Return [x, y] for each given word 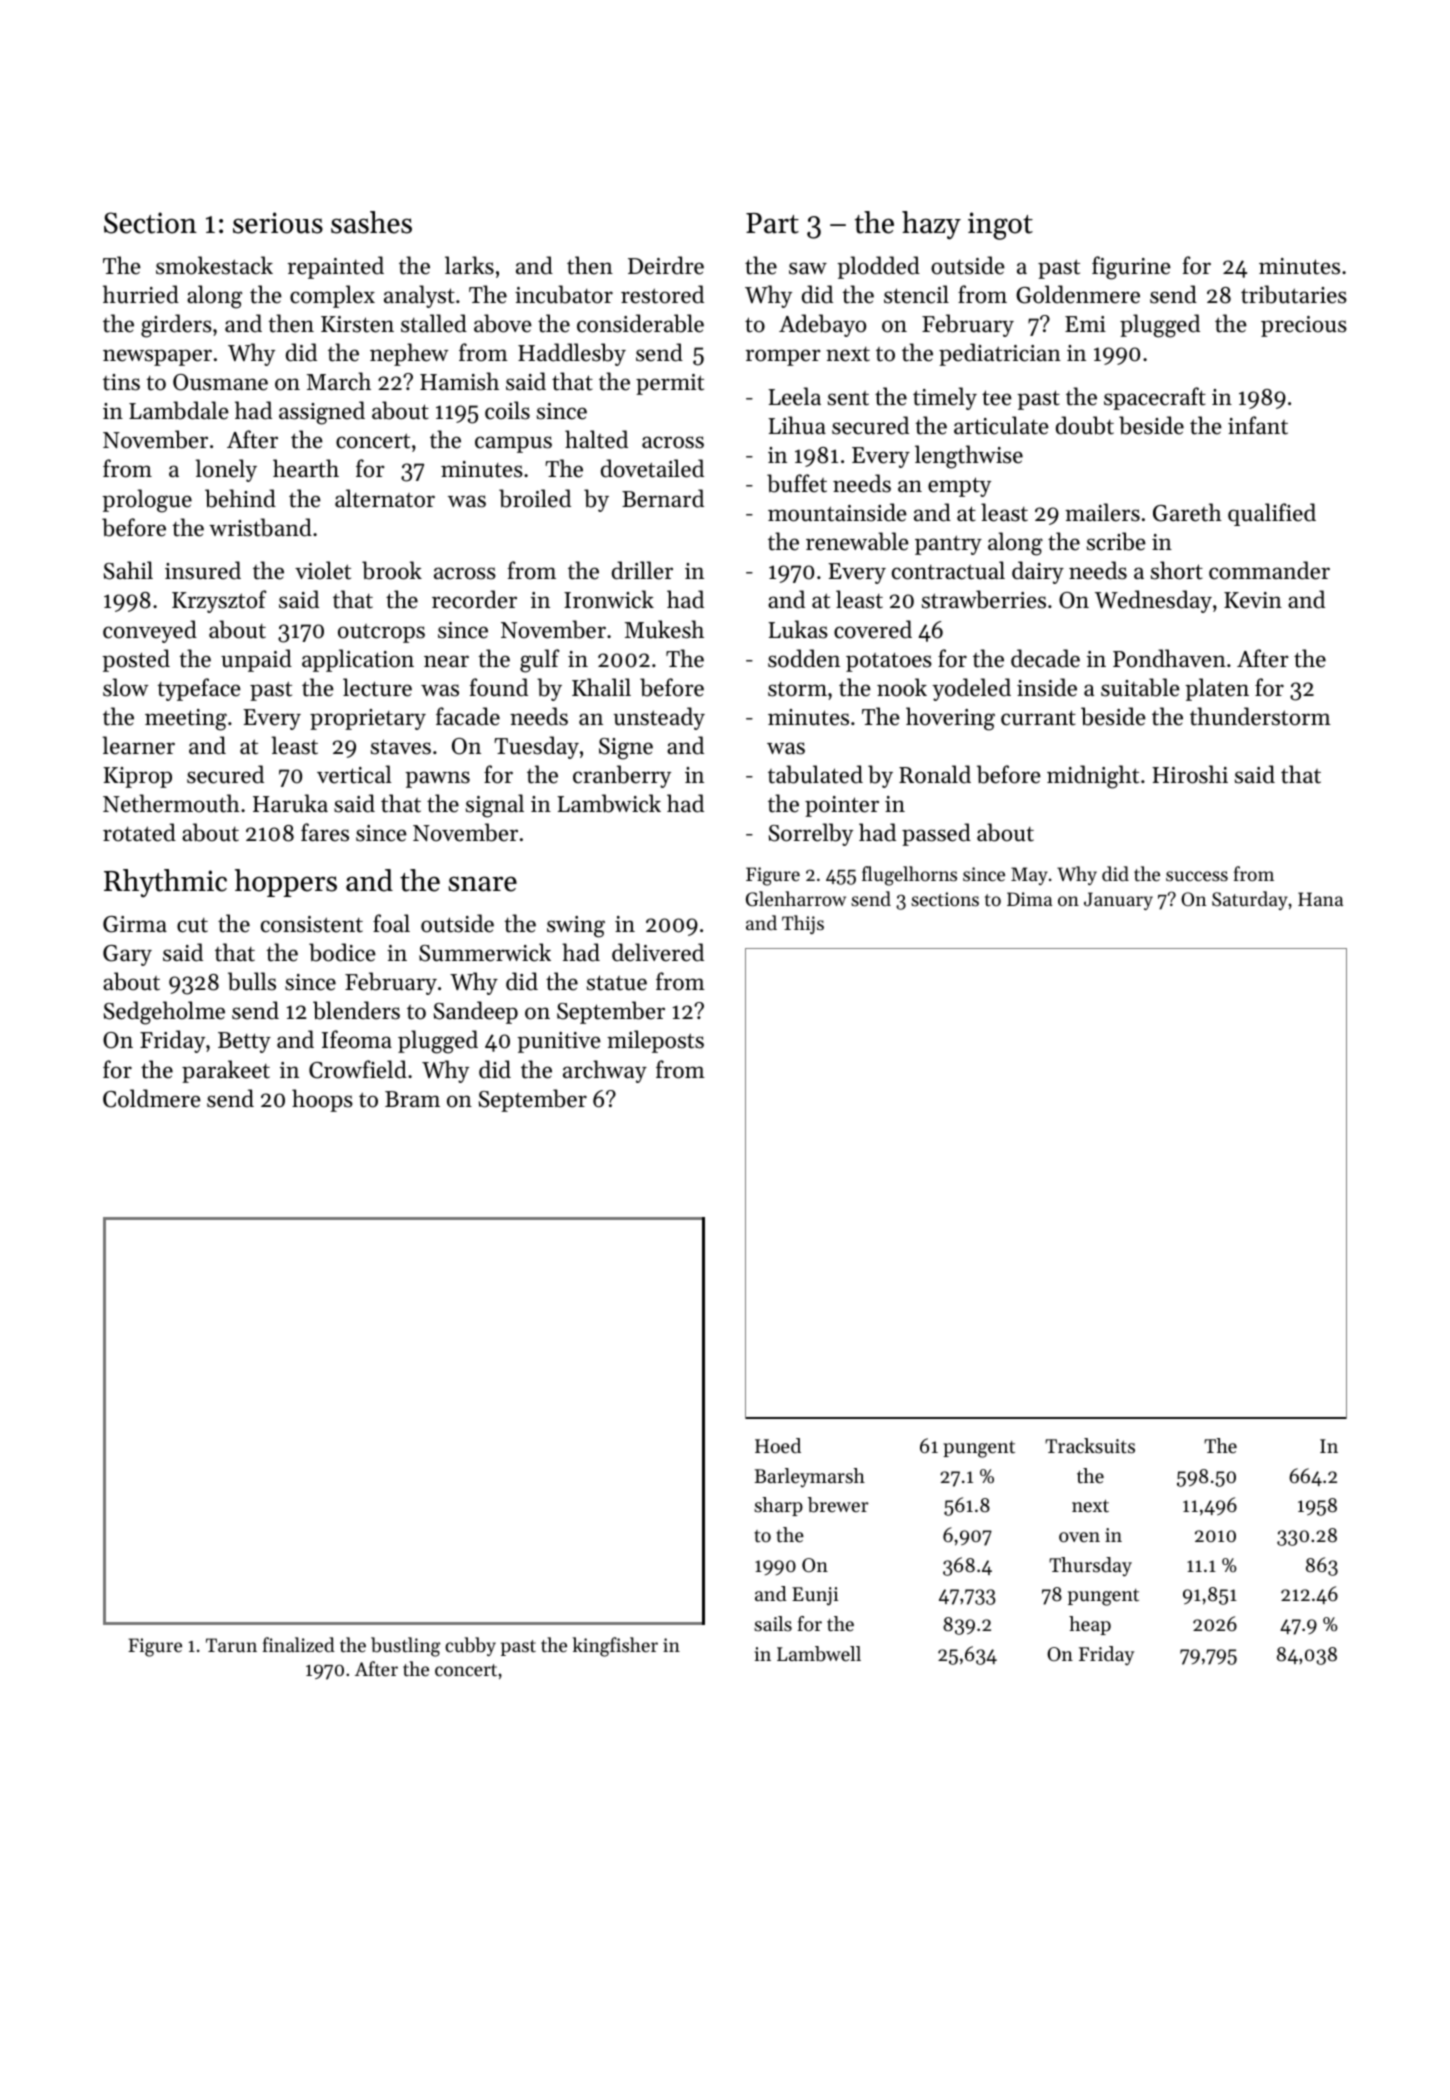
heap [1090, 1625]
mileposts [655, 1041]
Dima [1029, 899]
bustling [406, 1647]
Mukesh [664, 629]
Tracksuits [1090, 1446]
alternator [385, 498]
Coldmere [152, 1098]
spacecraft [1155, 398]
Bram [412, 1099]
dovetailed [652, 468]
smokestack [214, 265]
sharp [778, 1506]
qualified [1272, 514]
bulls [252, 981]
